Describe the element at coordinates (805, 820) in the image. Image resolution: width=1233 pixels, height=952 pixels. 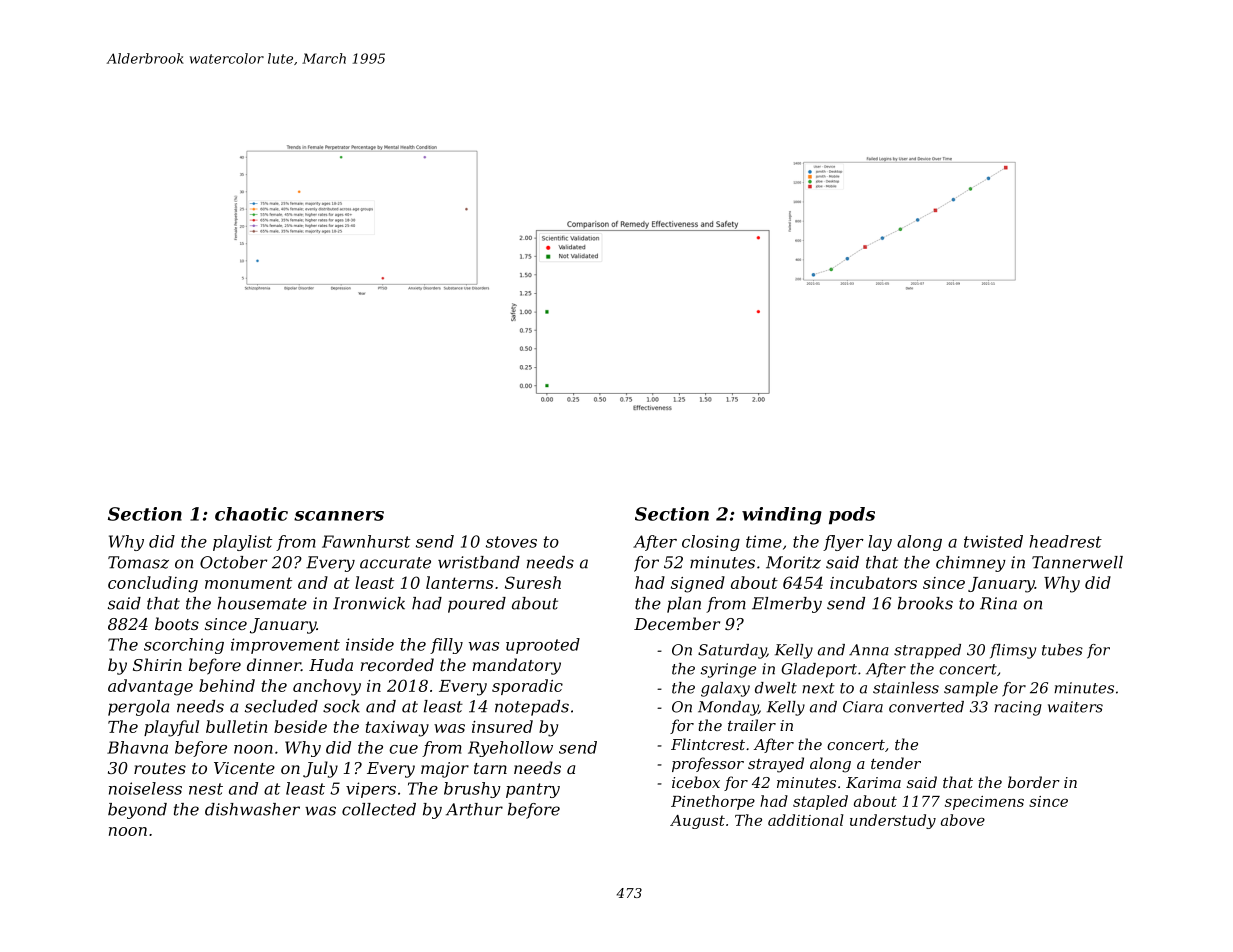
I see `additional` at that location.
